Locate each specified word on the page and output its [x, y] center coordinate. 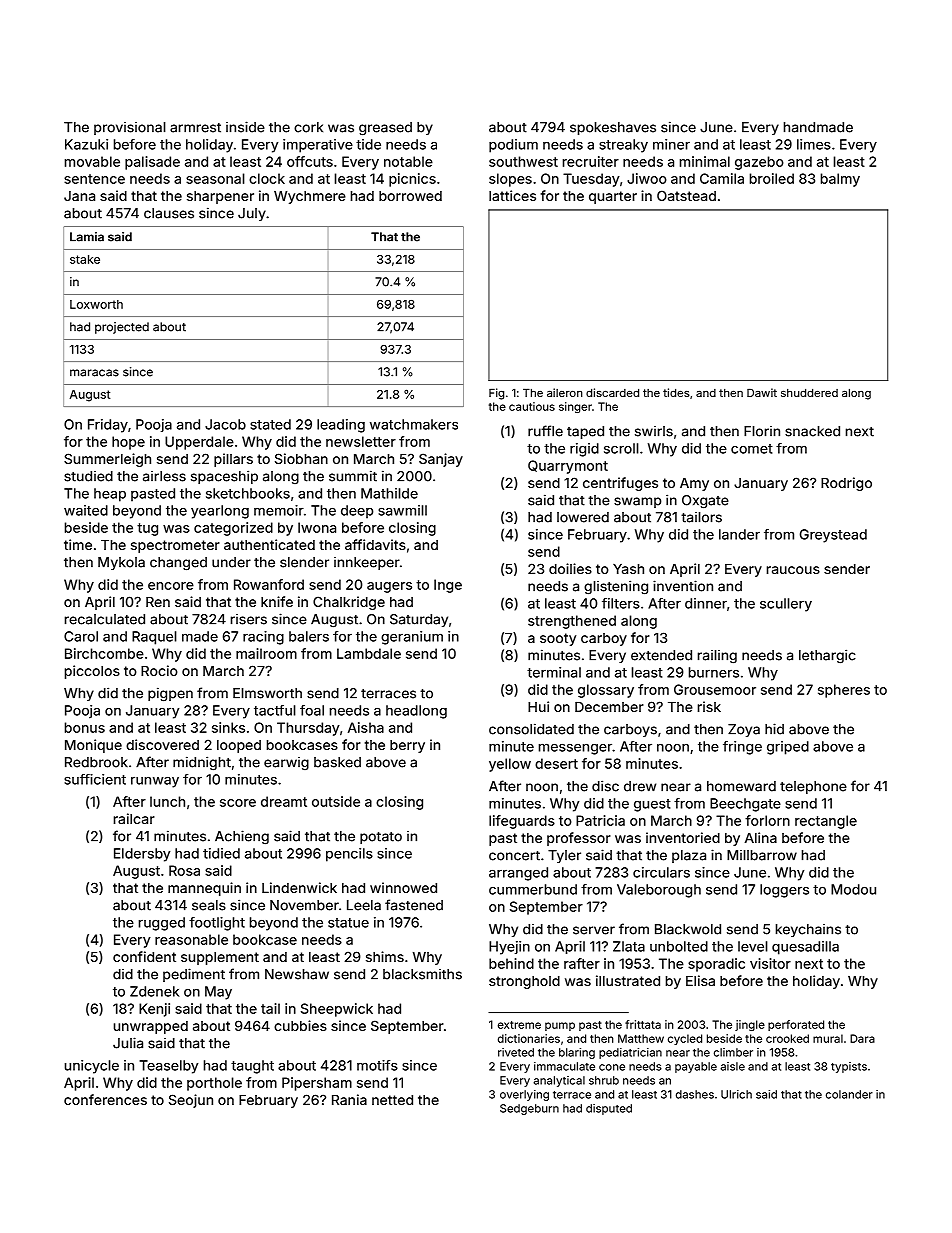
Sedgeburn [529, 1109]
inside [245, 127]
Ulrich [736, 1094]
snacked [812, 431]
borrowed [410, 196]
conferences [105, 1099]
